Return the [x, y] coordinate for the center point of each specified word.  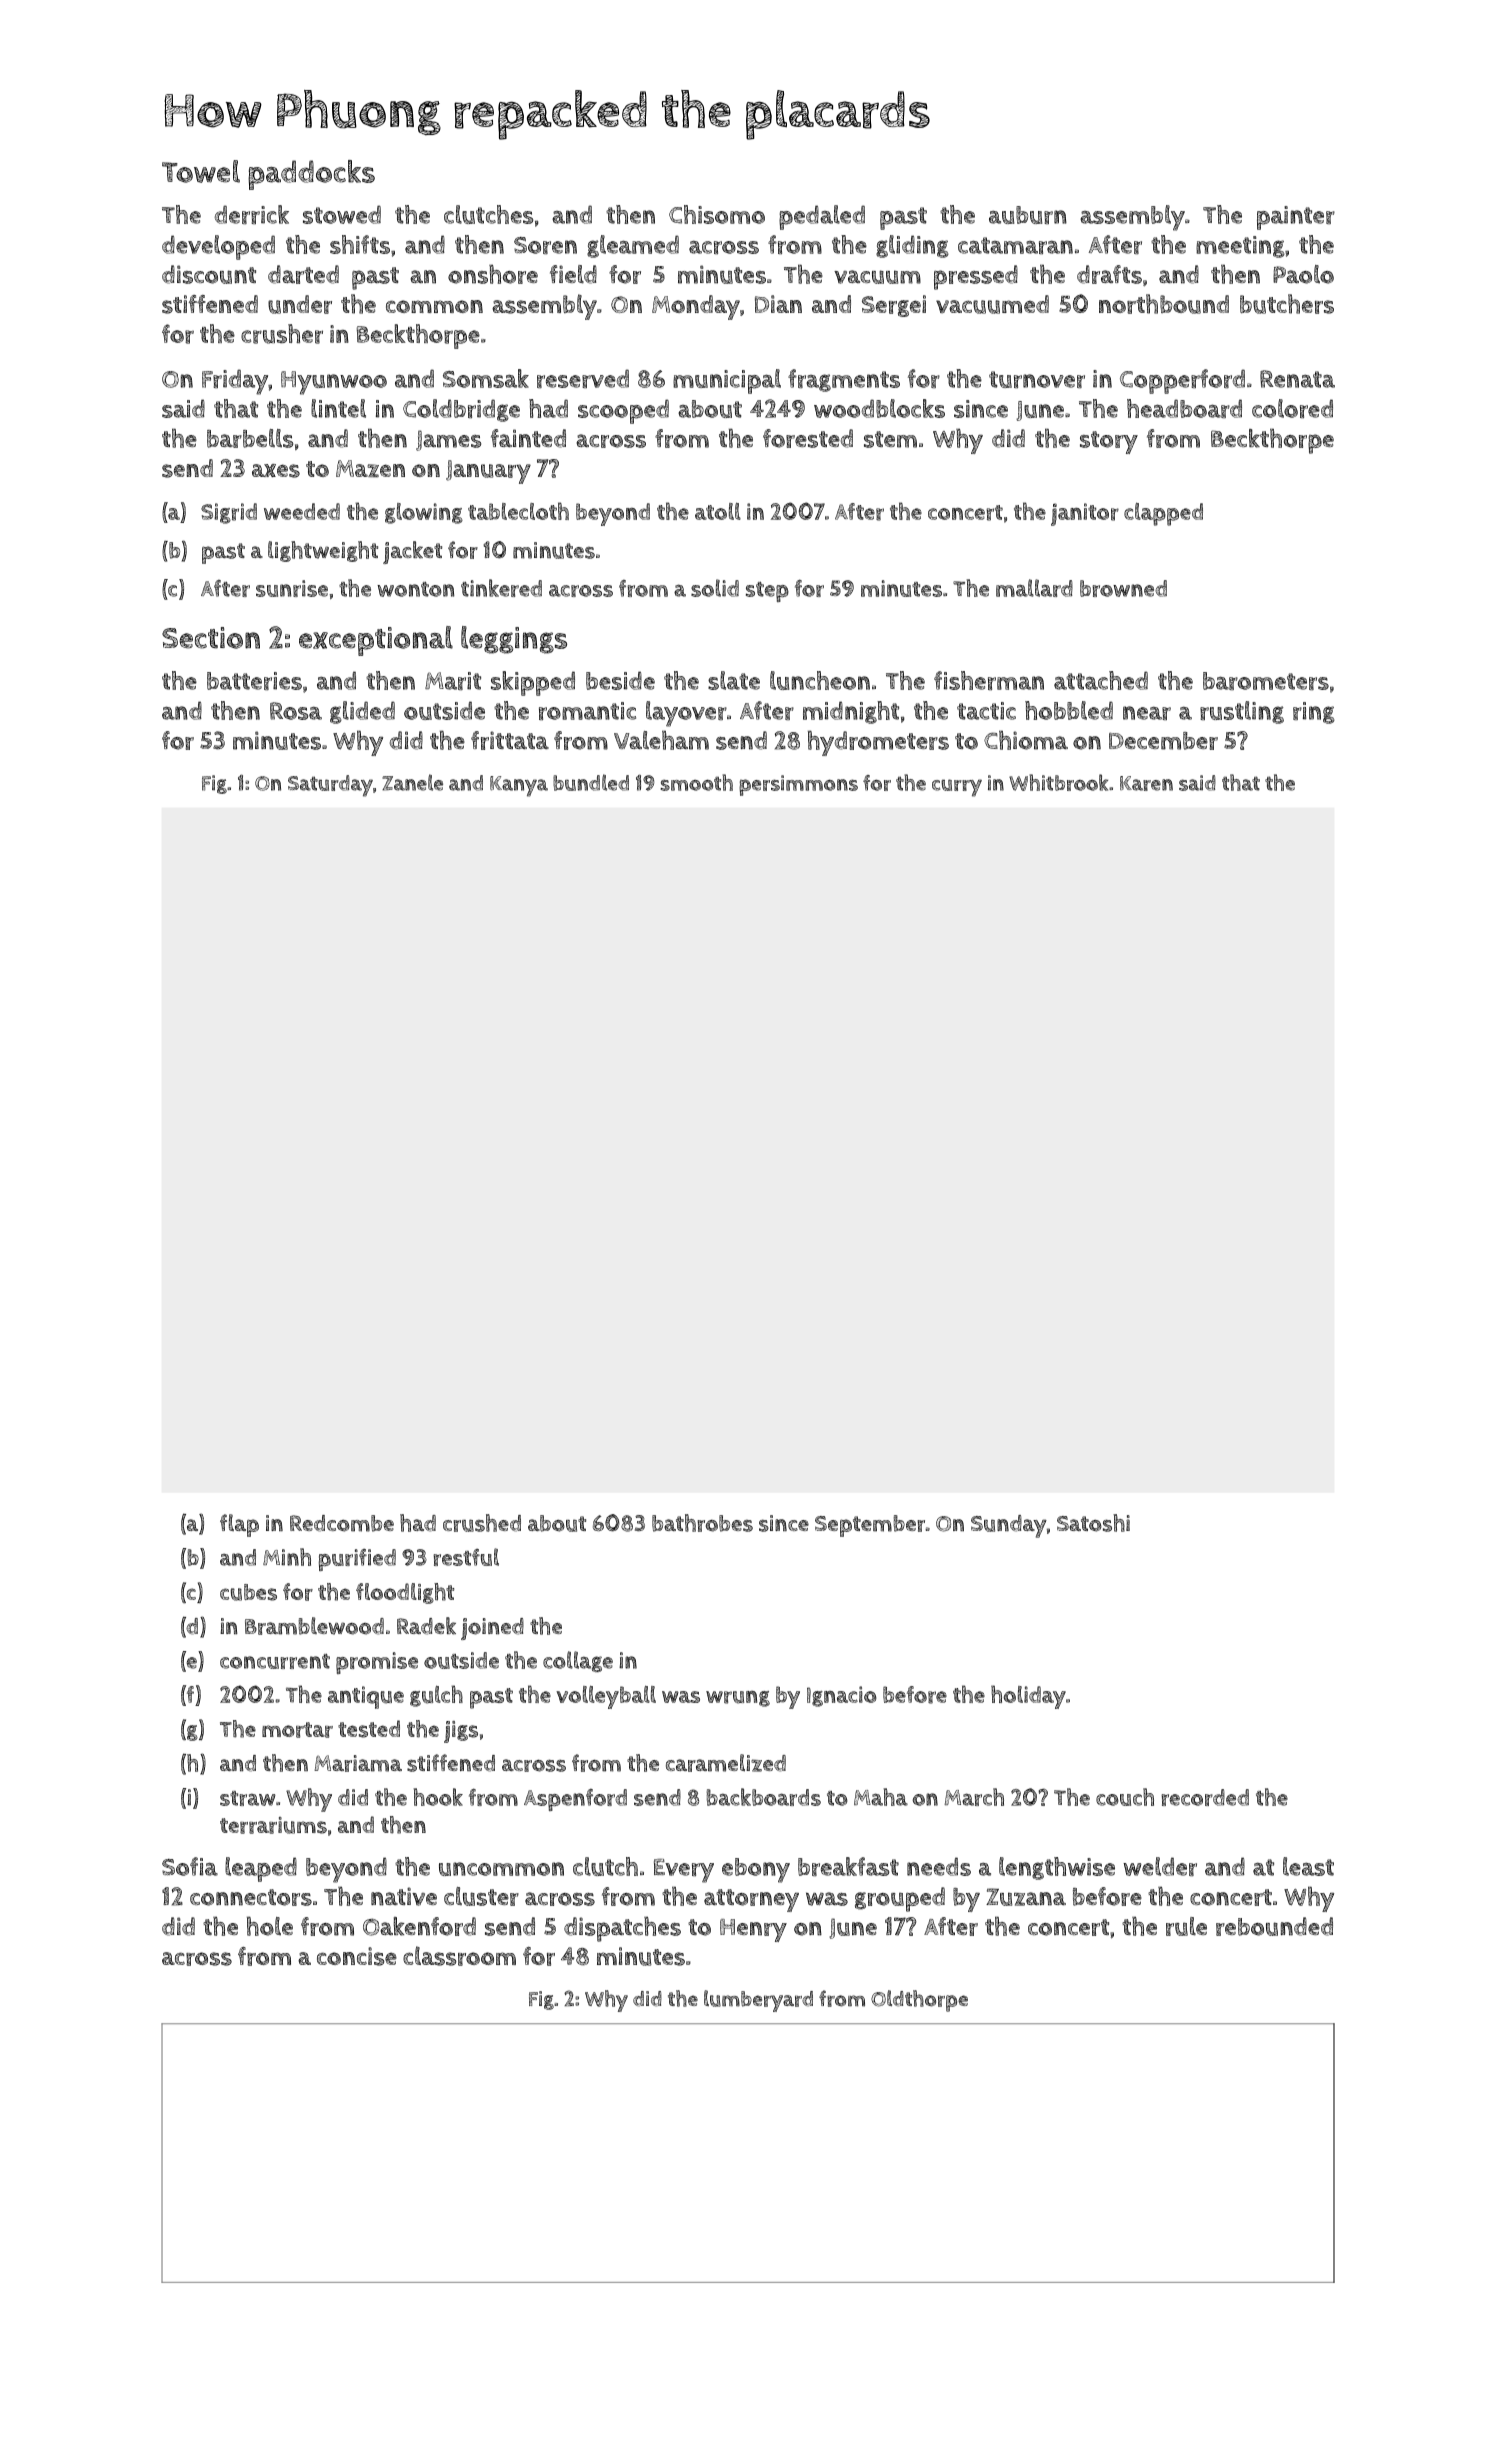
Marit [453, 681]
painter [1296, 218]
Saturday [330, 786]
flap [239, 1525]
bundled [591, 782]
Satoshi [1093, 1523]
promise [377, 1663]
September [870, 1526]
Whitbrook [1058, 782]
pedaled [822, 217]
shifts [360, 244]
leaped [261, 1869]
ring [1314, 713]
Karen [1146, 783]
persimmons [798, 785]
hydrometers [878, 743]
